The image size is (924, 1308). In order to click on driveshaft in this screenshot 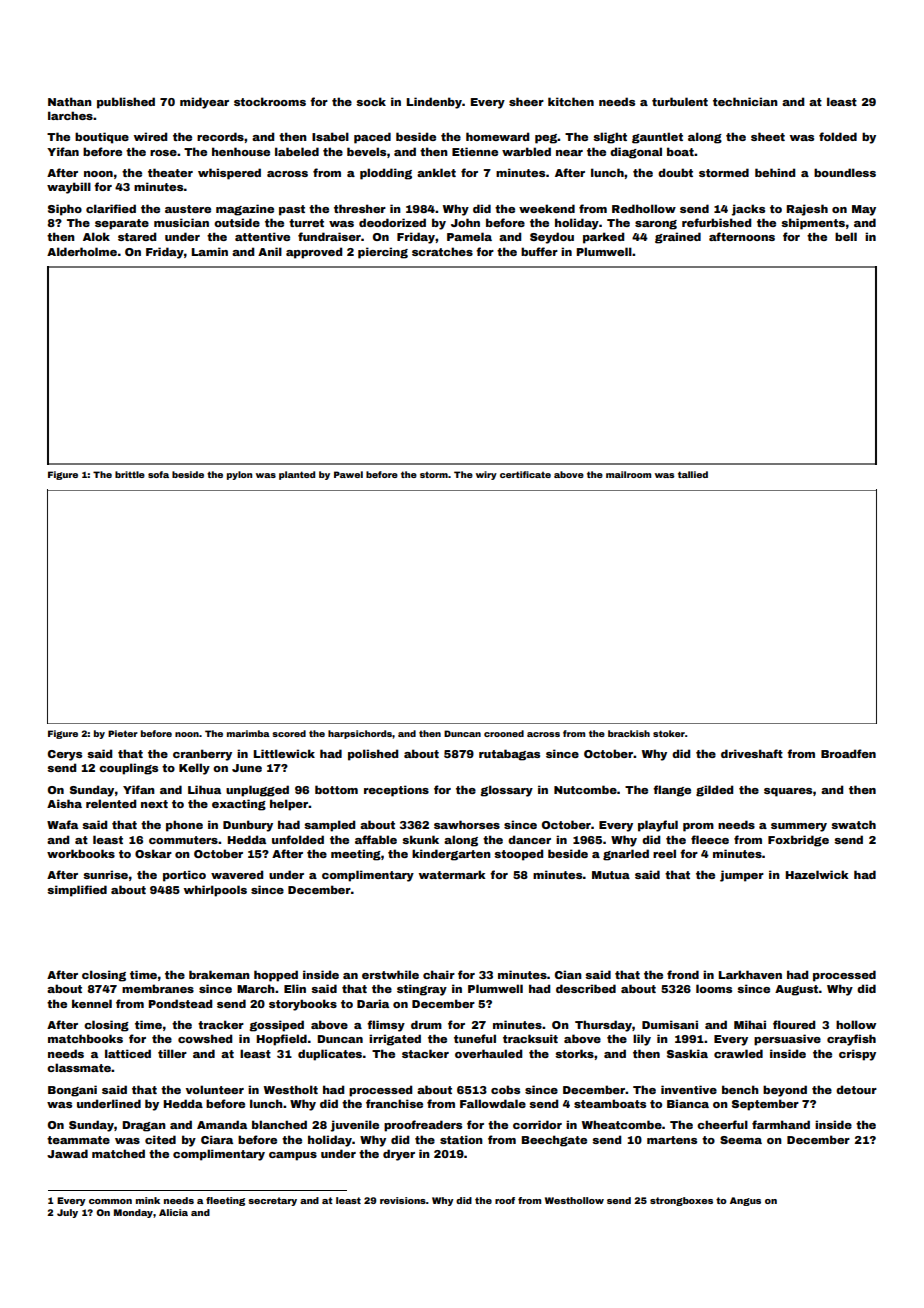, I will do `click(752, 753)`.
